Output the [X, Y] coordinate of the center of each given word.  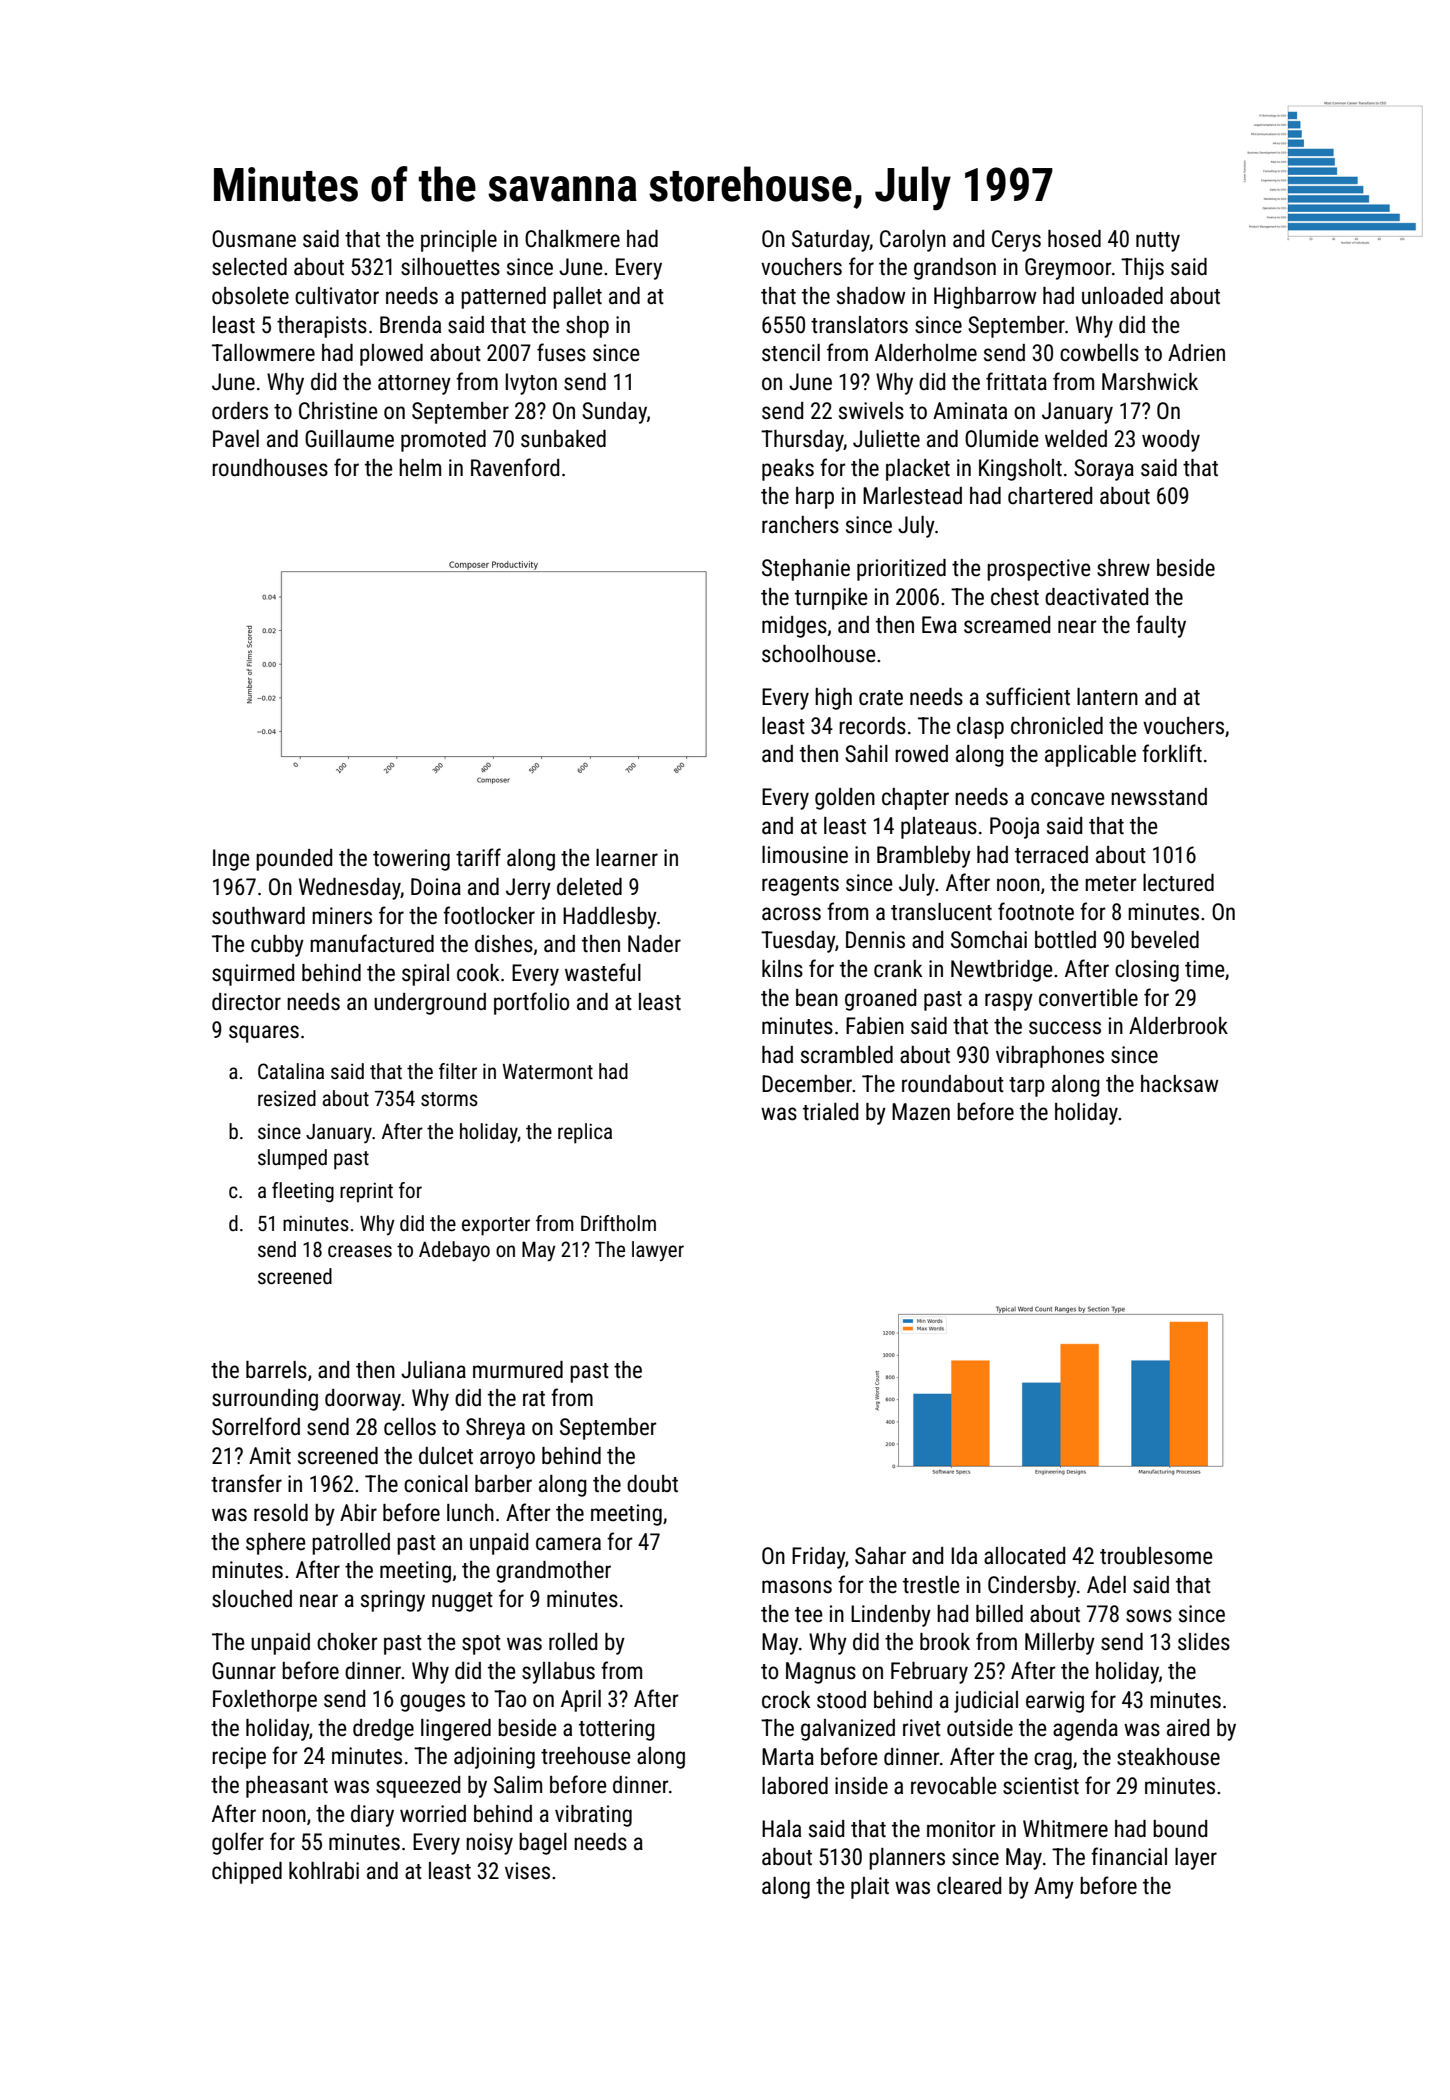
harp [815, 498]
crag [1053, 1761]
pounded [294, 860]
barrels [276, 1370]
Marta [788, 1757]
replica [585, 1133]
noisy [489, 1844]
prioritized [901, 570]
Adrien [1196, 353]
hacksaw [1179, 1084]
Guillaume [349, 439]
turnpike [831, 599]
